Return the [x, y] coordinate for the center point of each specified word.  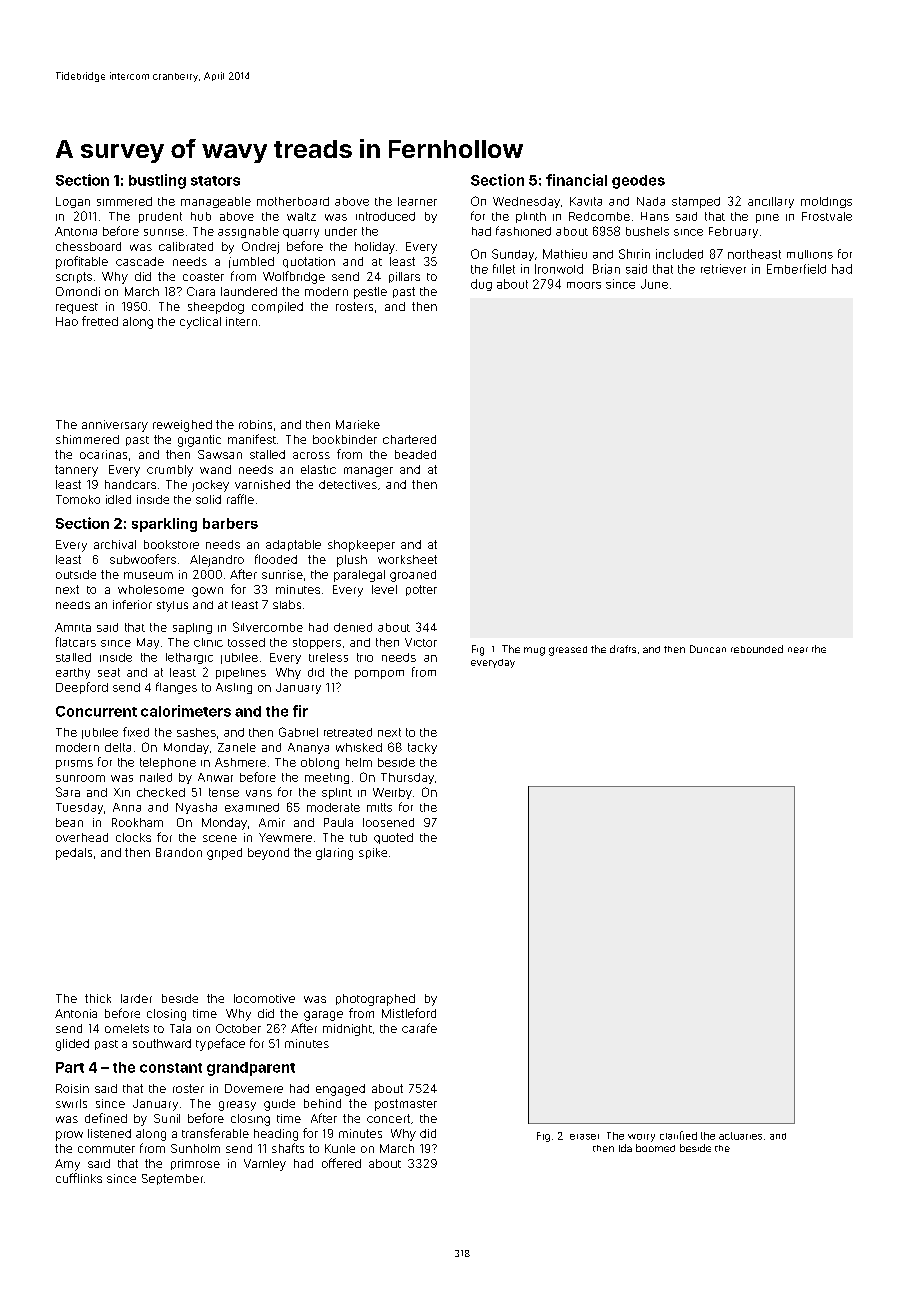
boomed [655, 1148]
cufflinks [79, 1178]
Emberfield [796, 269]
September [172, 1179]
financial [576, 180]
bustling [157, 181]
